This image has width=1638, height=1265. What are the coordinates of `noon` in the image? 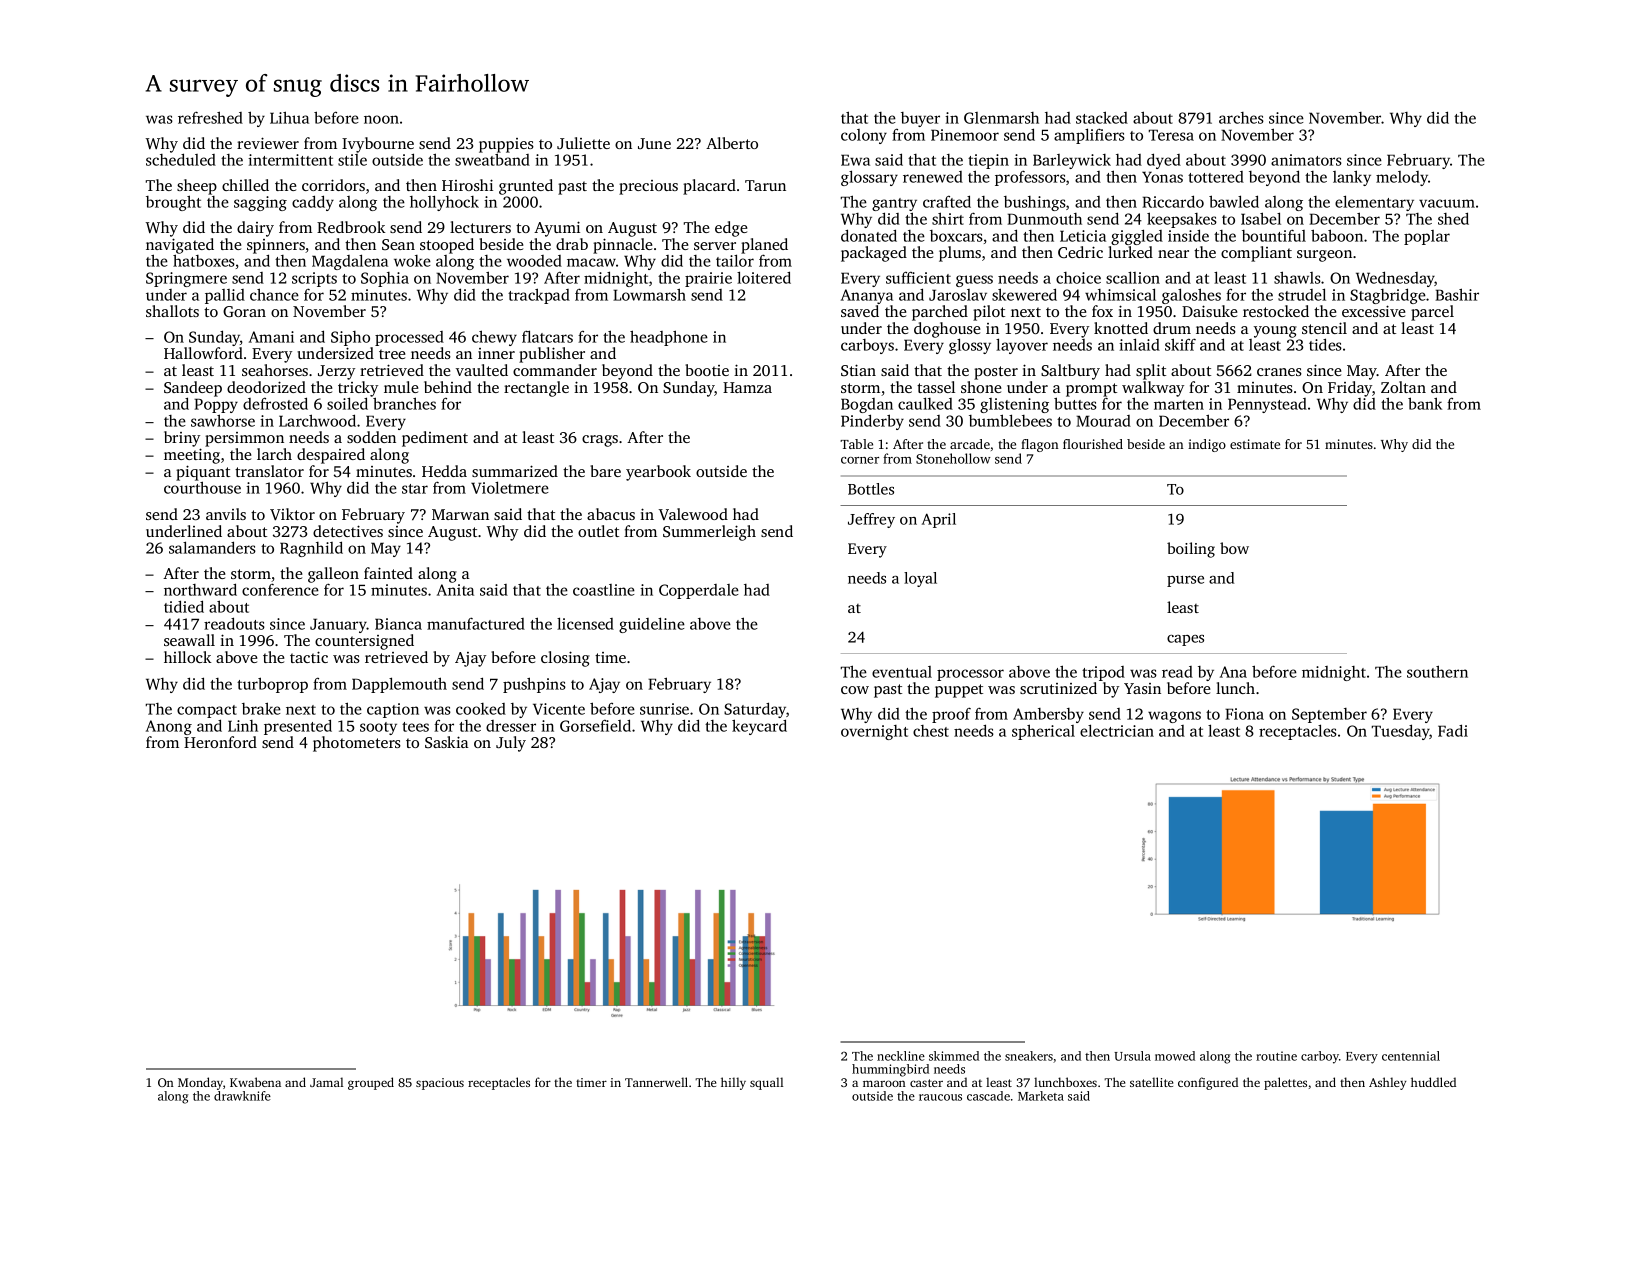 It's located at (381, 119).
